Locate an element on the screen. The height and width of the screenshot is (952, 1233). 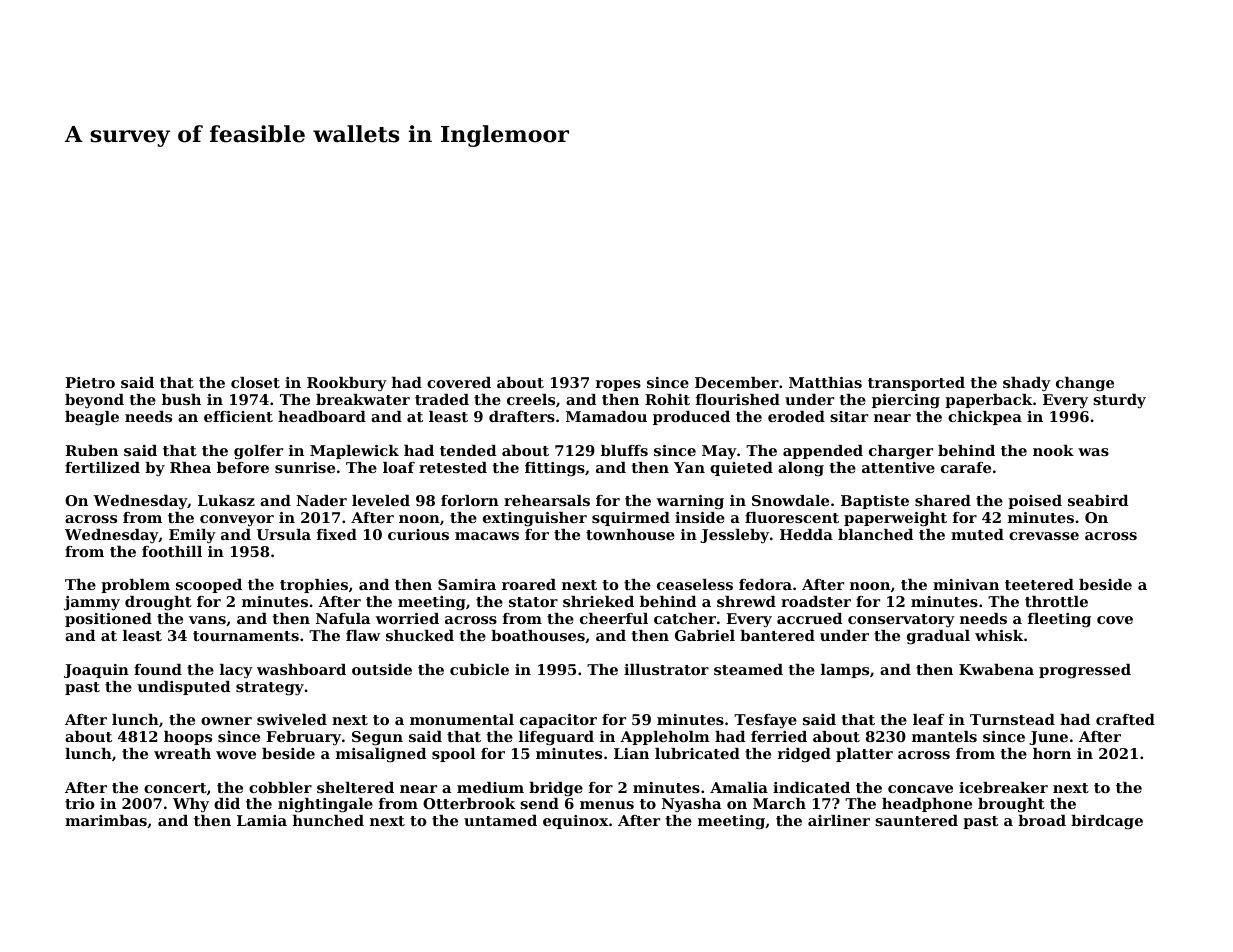
efficient is located at coordinates (238, 416).
